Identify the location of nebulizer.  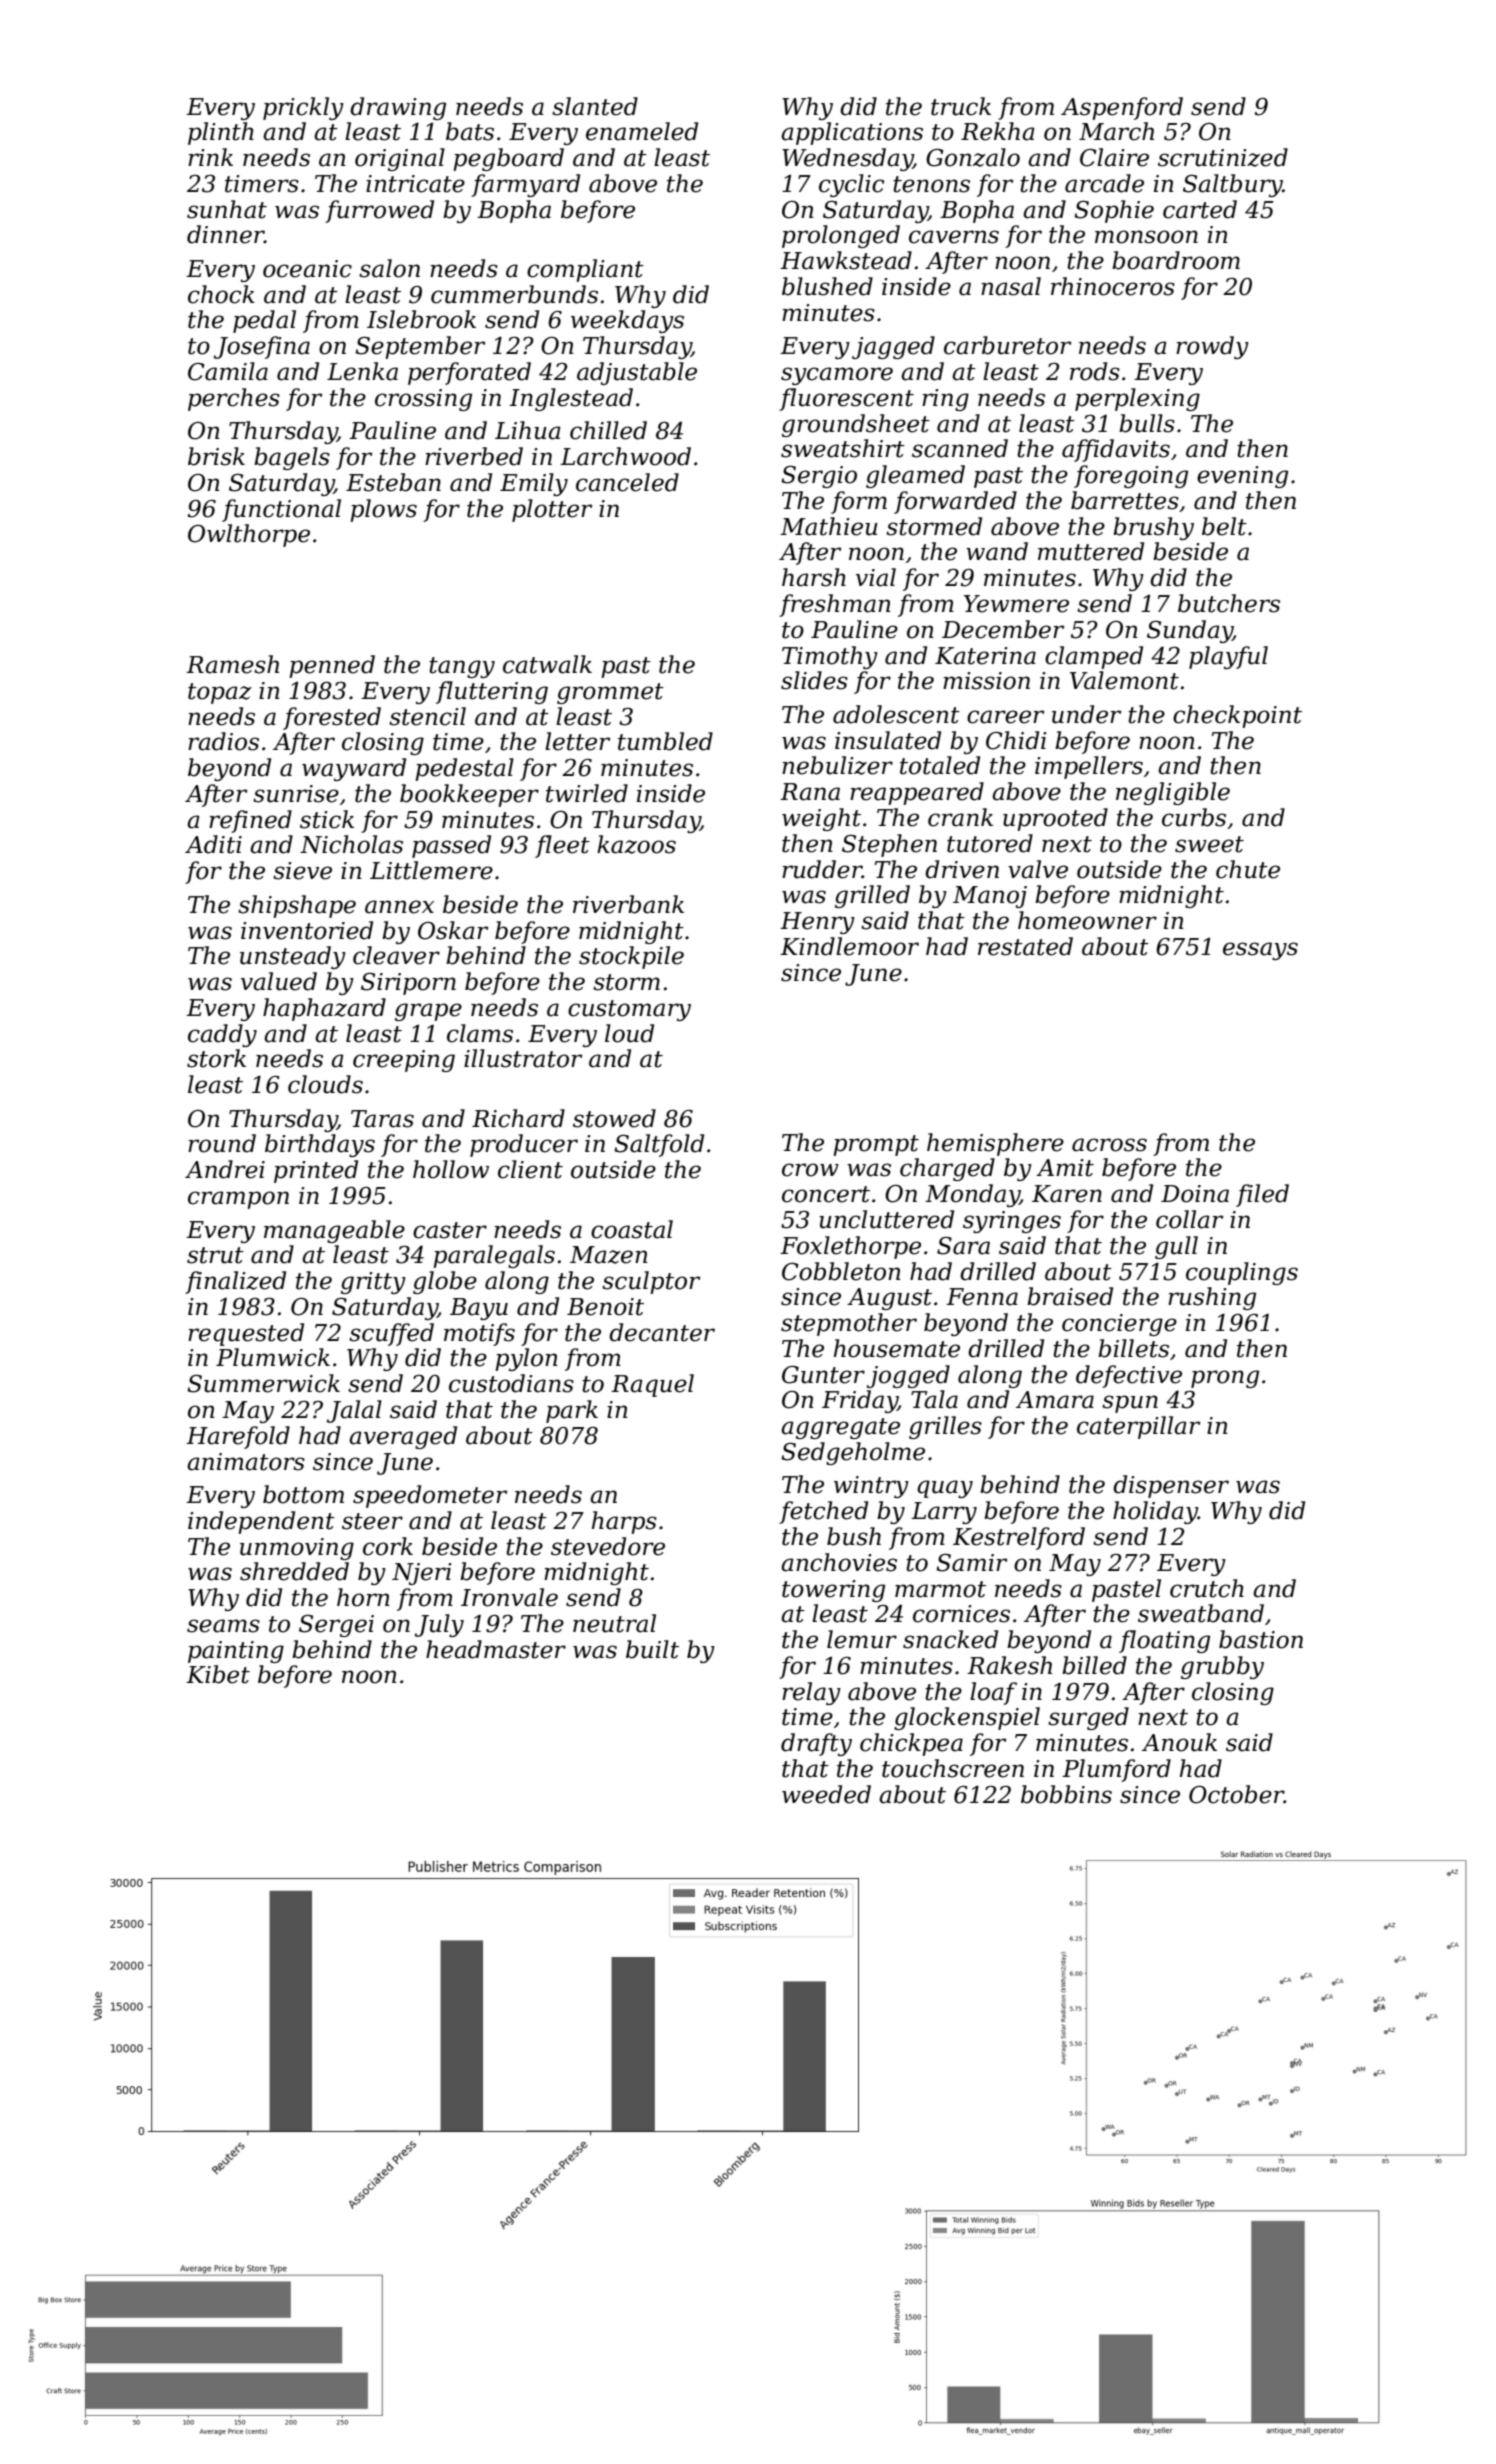
(837, 765).
